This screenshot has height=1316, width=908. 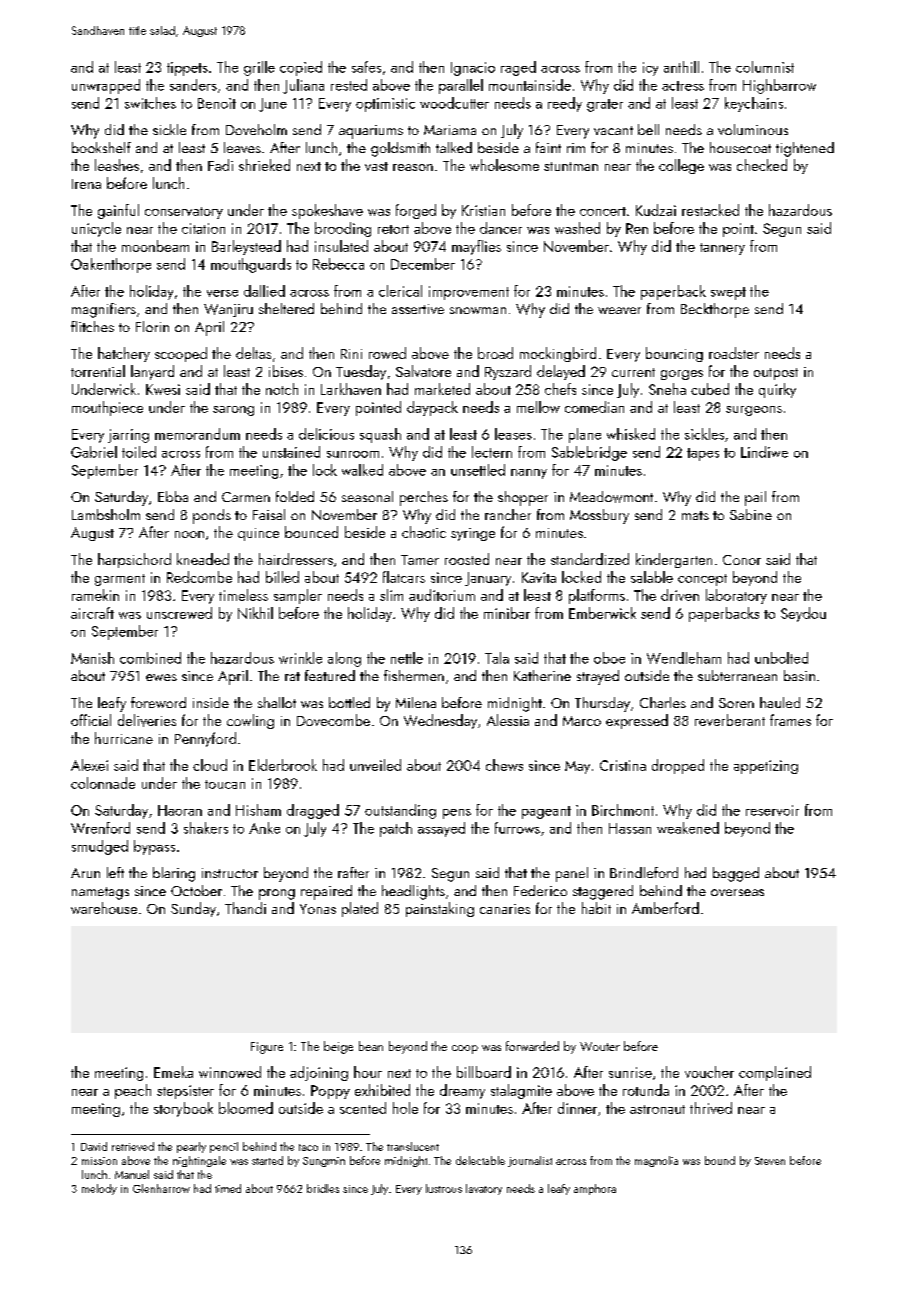 I want to click on melody, so click(x=99, y=1189).
